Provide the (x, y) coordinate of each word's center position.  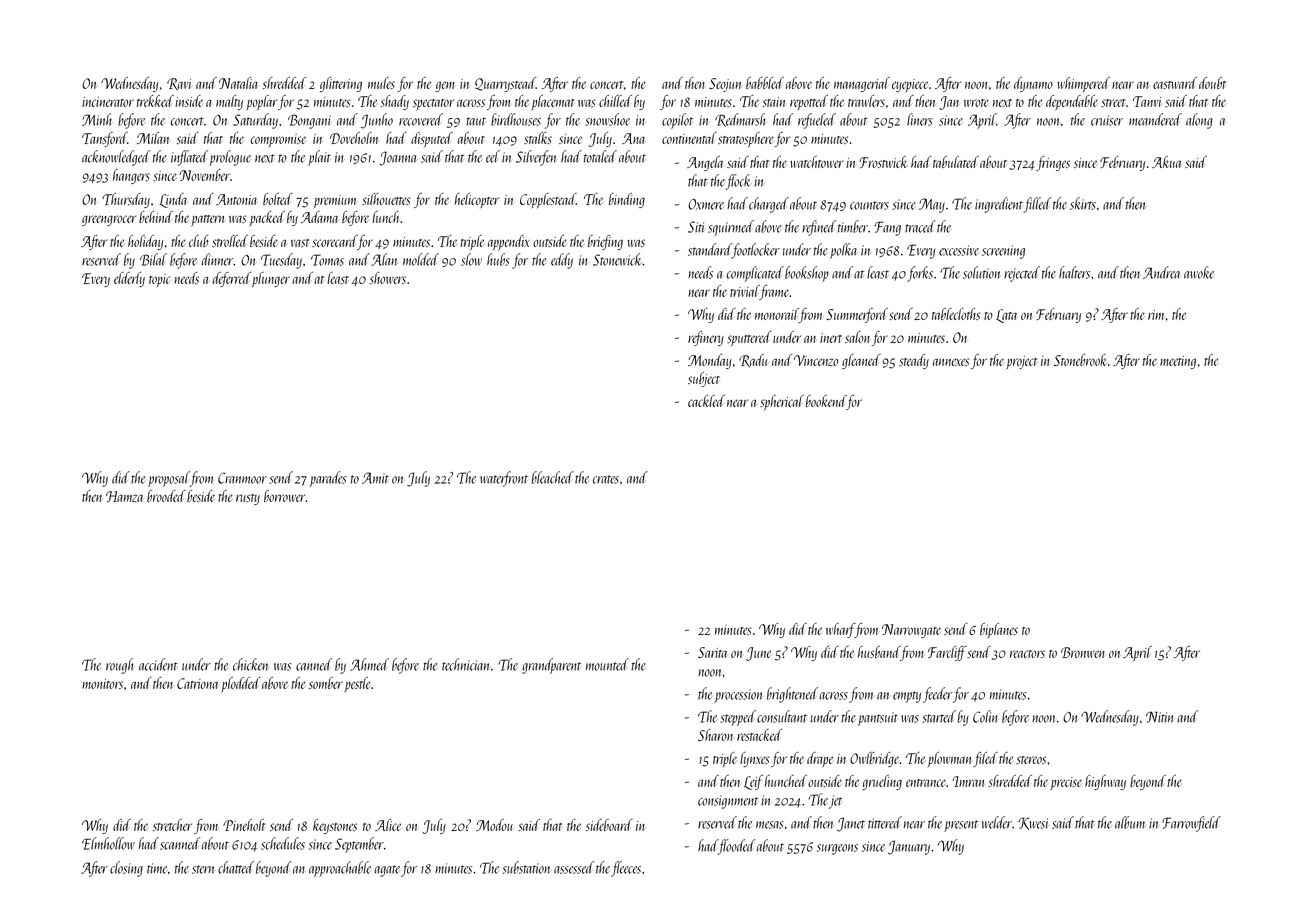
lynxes (755, 759)
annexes (951, 362)
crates (606, 479)
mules (381, 83)
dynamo (1033, 84)
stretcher (172, 825)
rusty (248, 499)
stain (773, 102)
